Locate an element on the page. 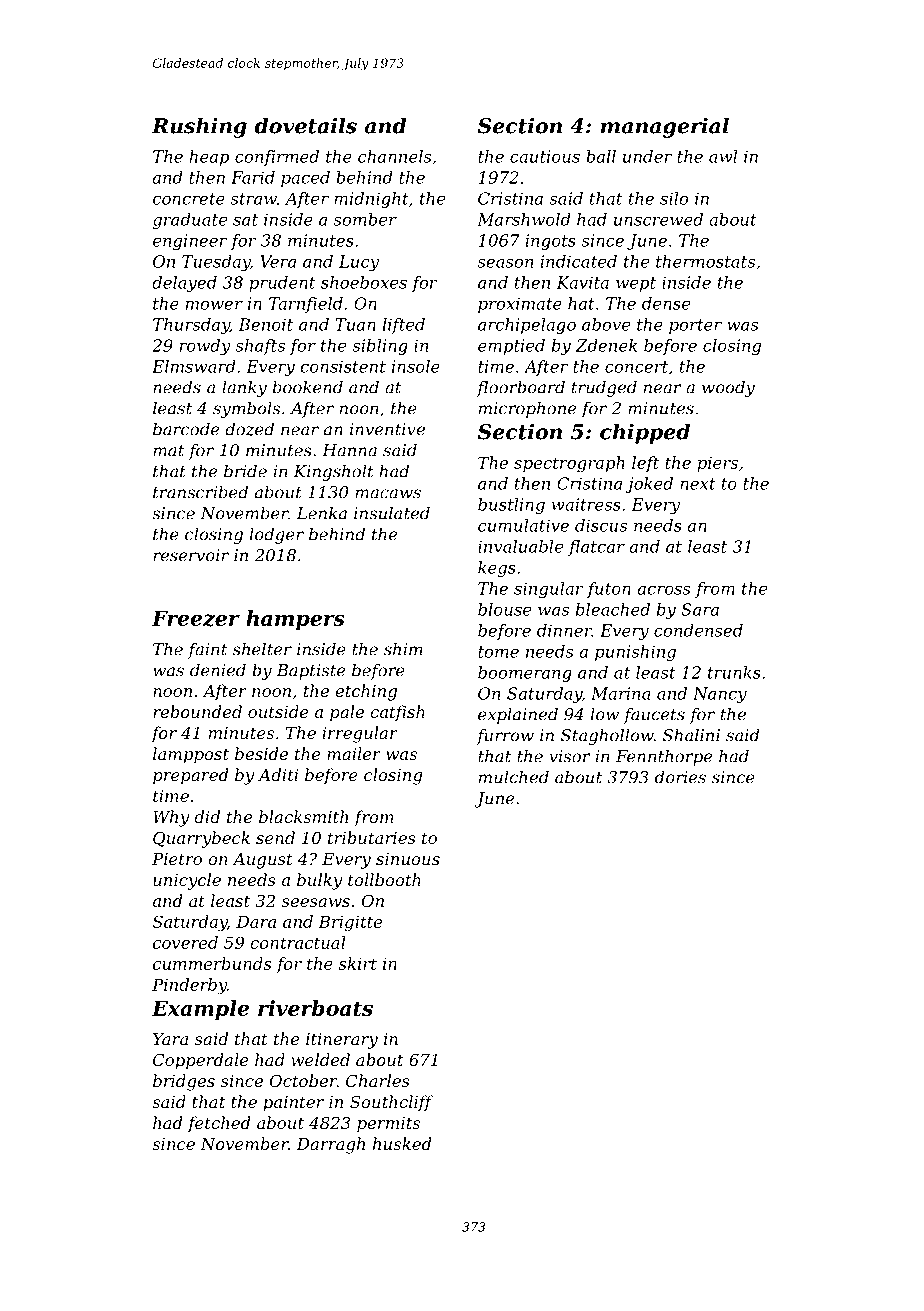 Image resolution: width=924 pixels, height=1311 pixels. Southcliff is located at coordinates (391, 1103).
